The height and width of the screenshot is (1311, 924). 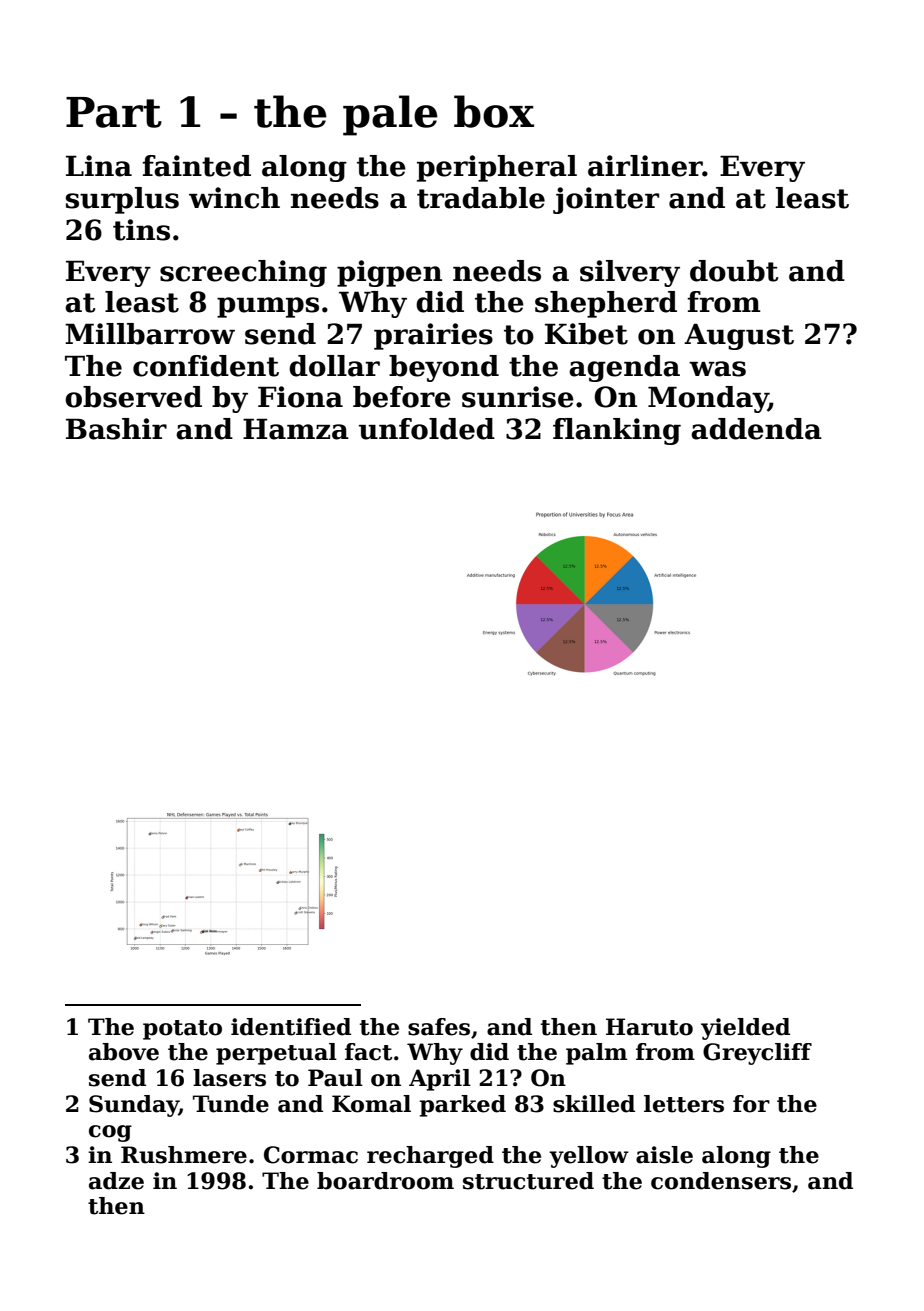 What do you see at coordinates (116, 429) in the screenshot?
I see `Bashir` at bounding box center [116, 429].
